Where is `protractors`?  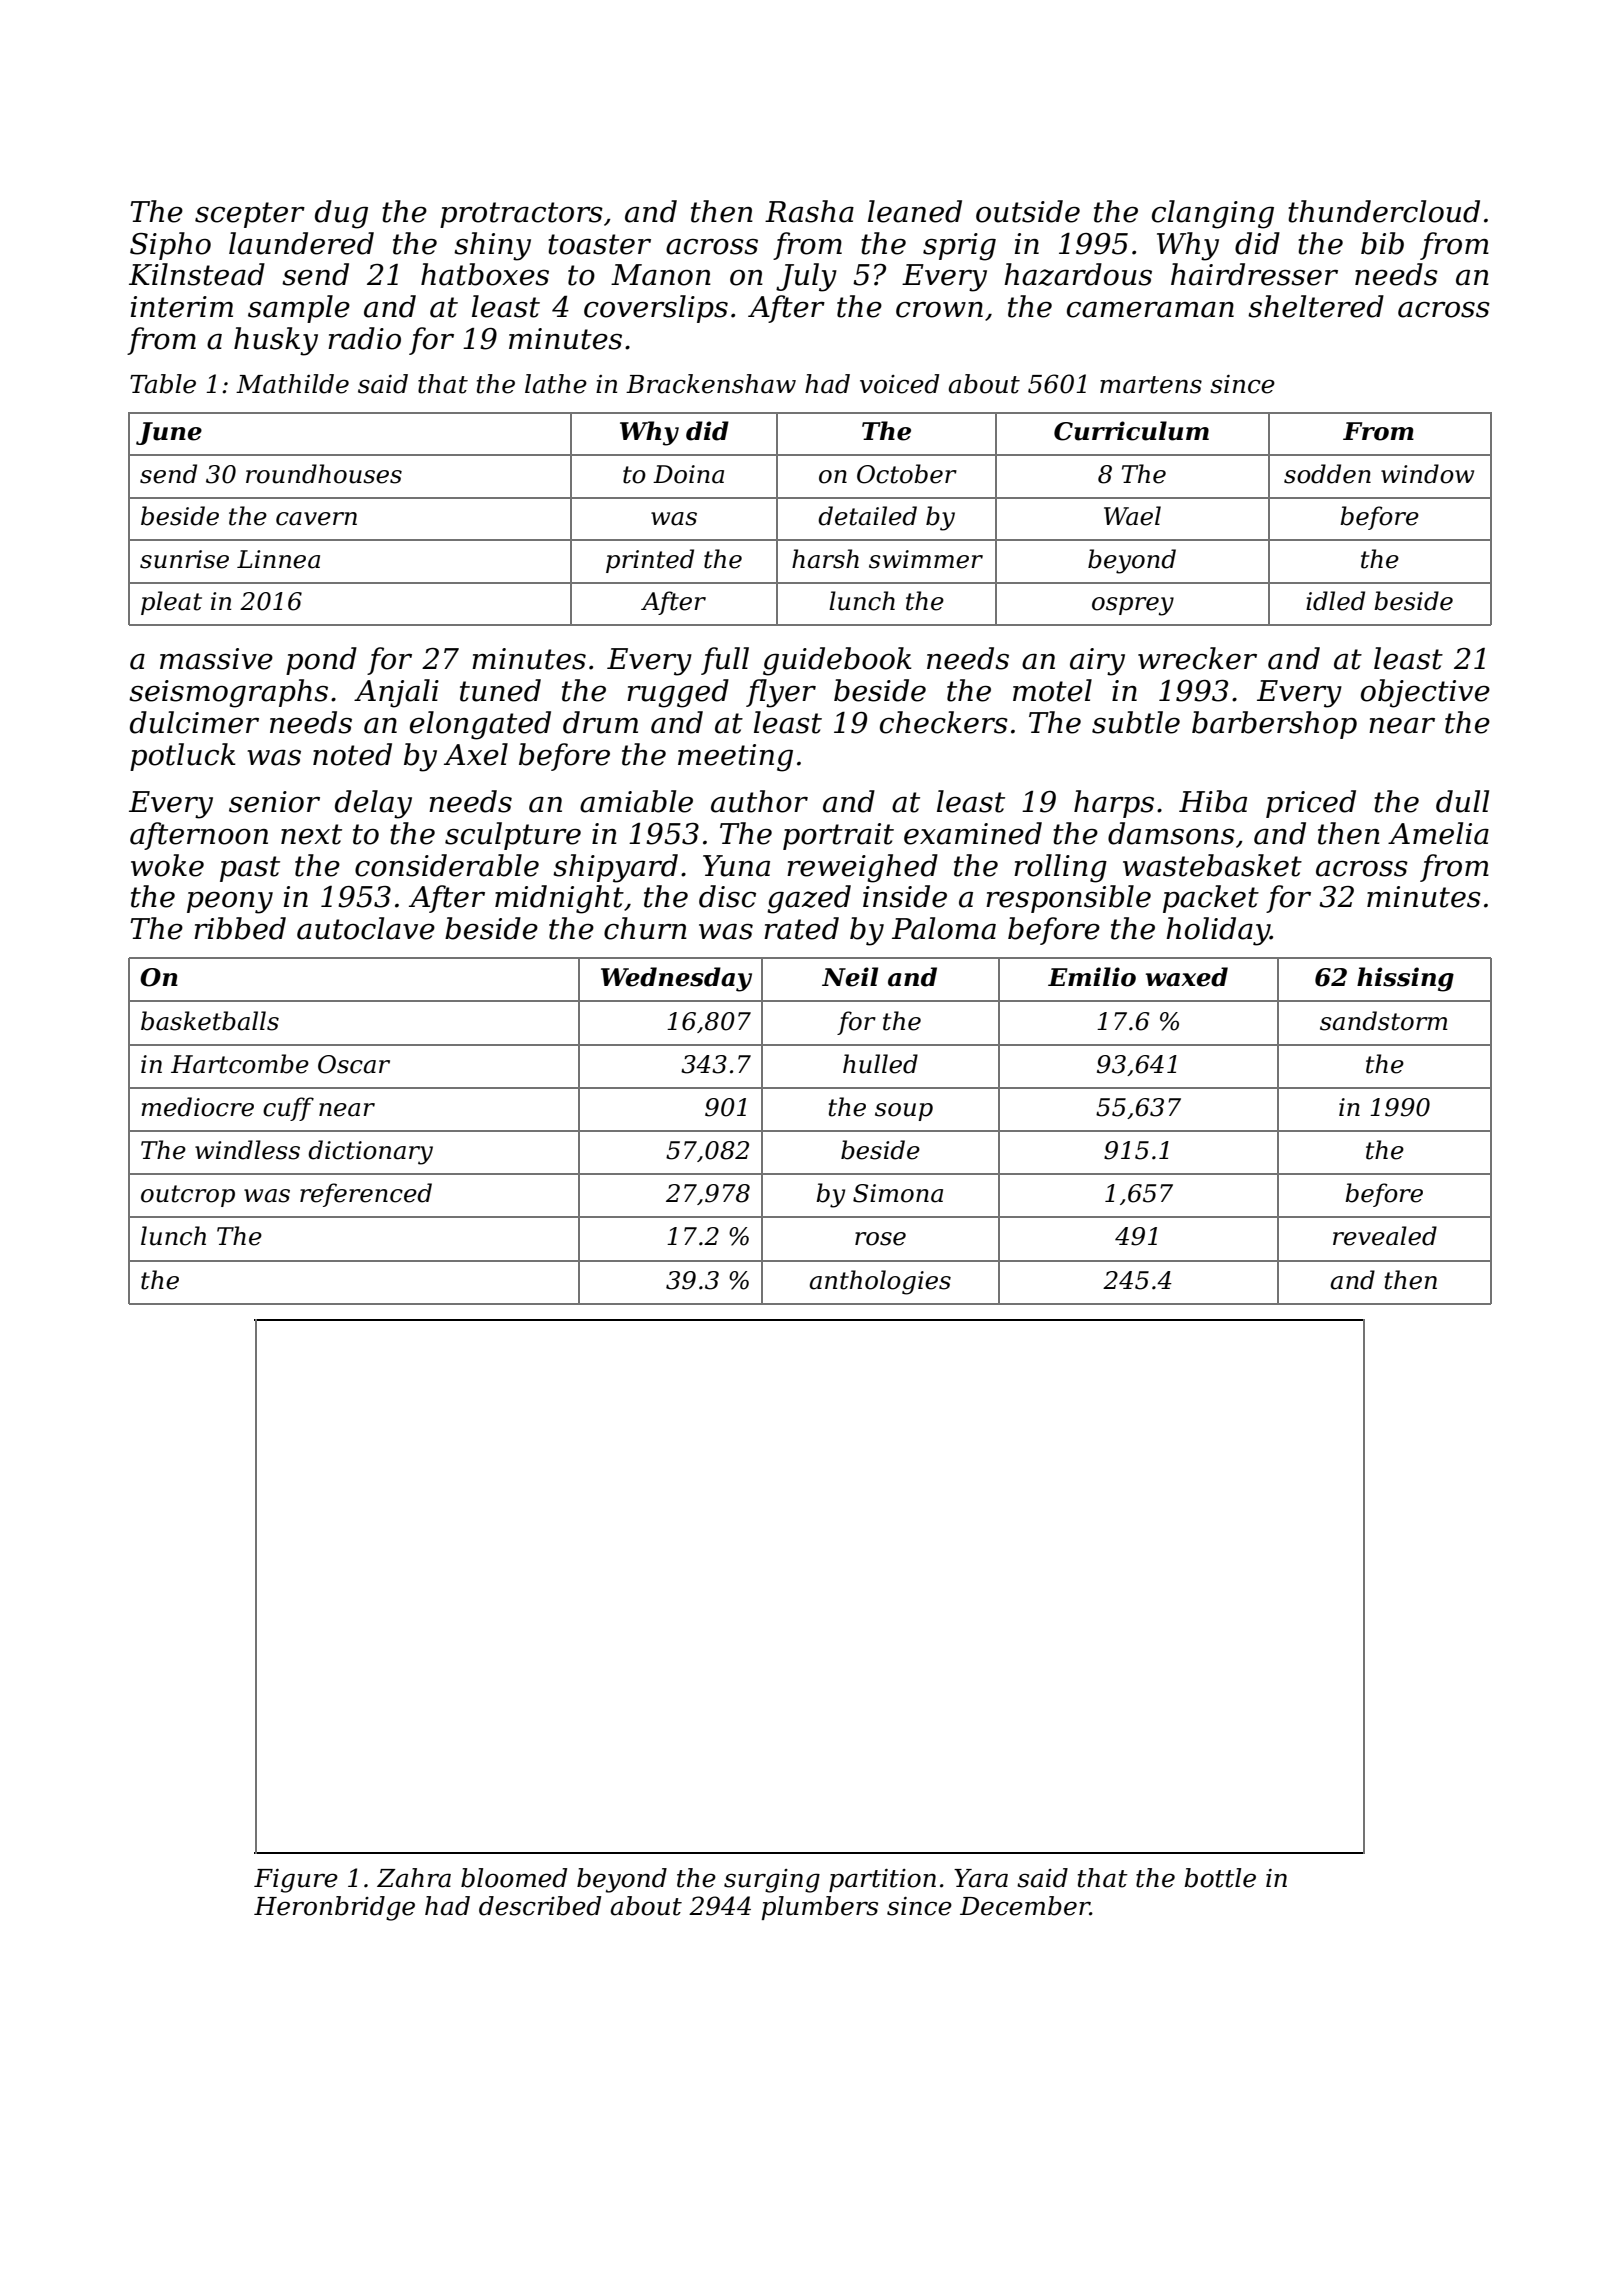 protractors is located at coordinates (521, 215).
